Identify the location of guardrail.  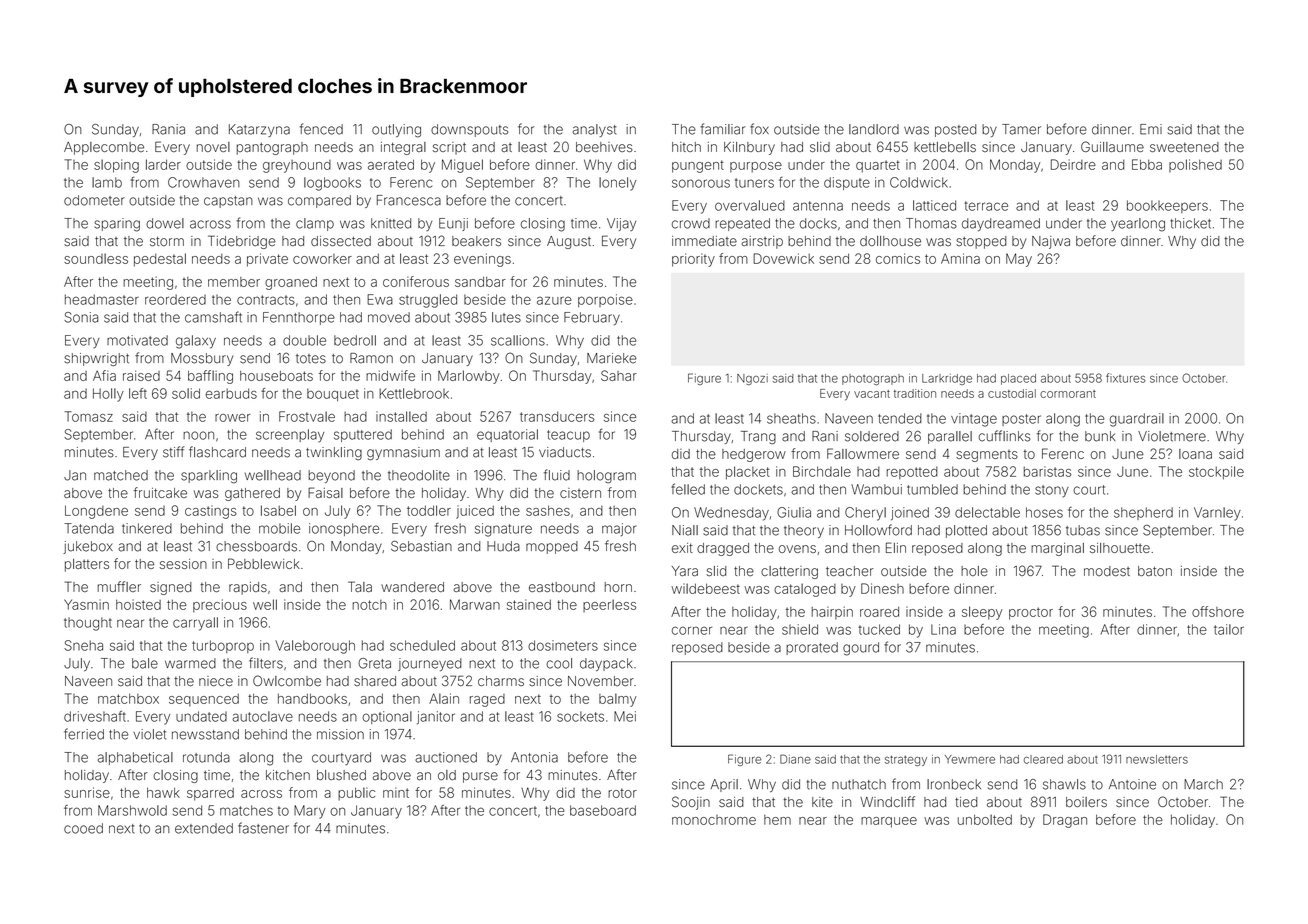
(1137, 420).
